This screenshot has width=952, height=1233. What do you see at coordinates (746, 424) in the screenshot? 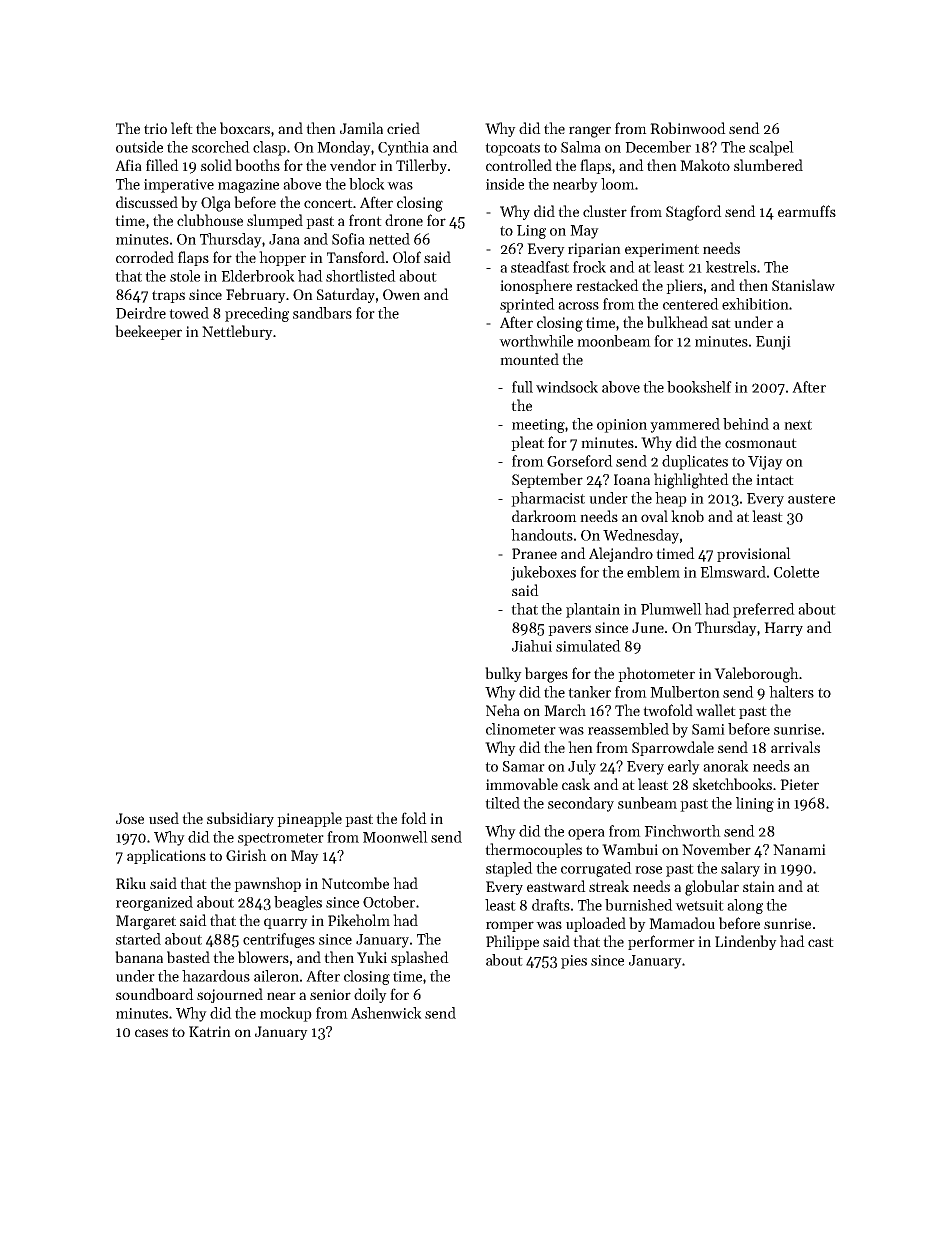
I see `behind` at bounding box center [746, 424].
